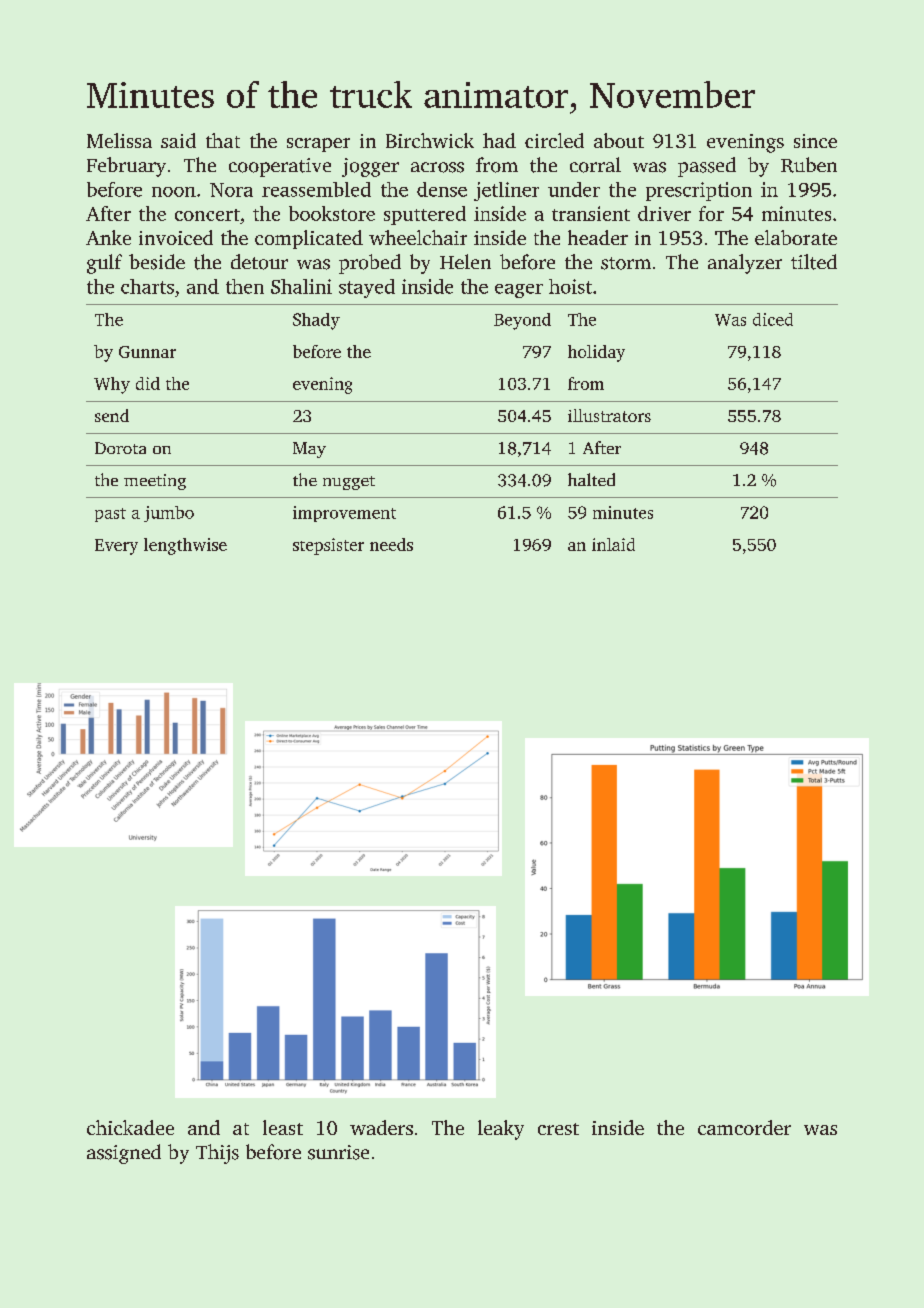 The width and height of the screenshot is (924, 1308). What do you see at coordinates (773, 319) in the screenshot?
I see `diced` at bounding box center [773, 319].
